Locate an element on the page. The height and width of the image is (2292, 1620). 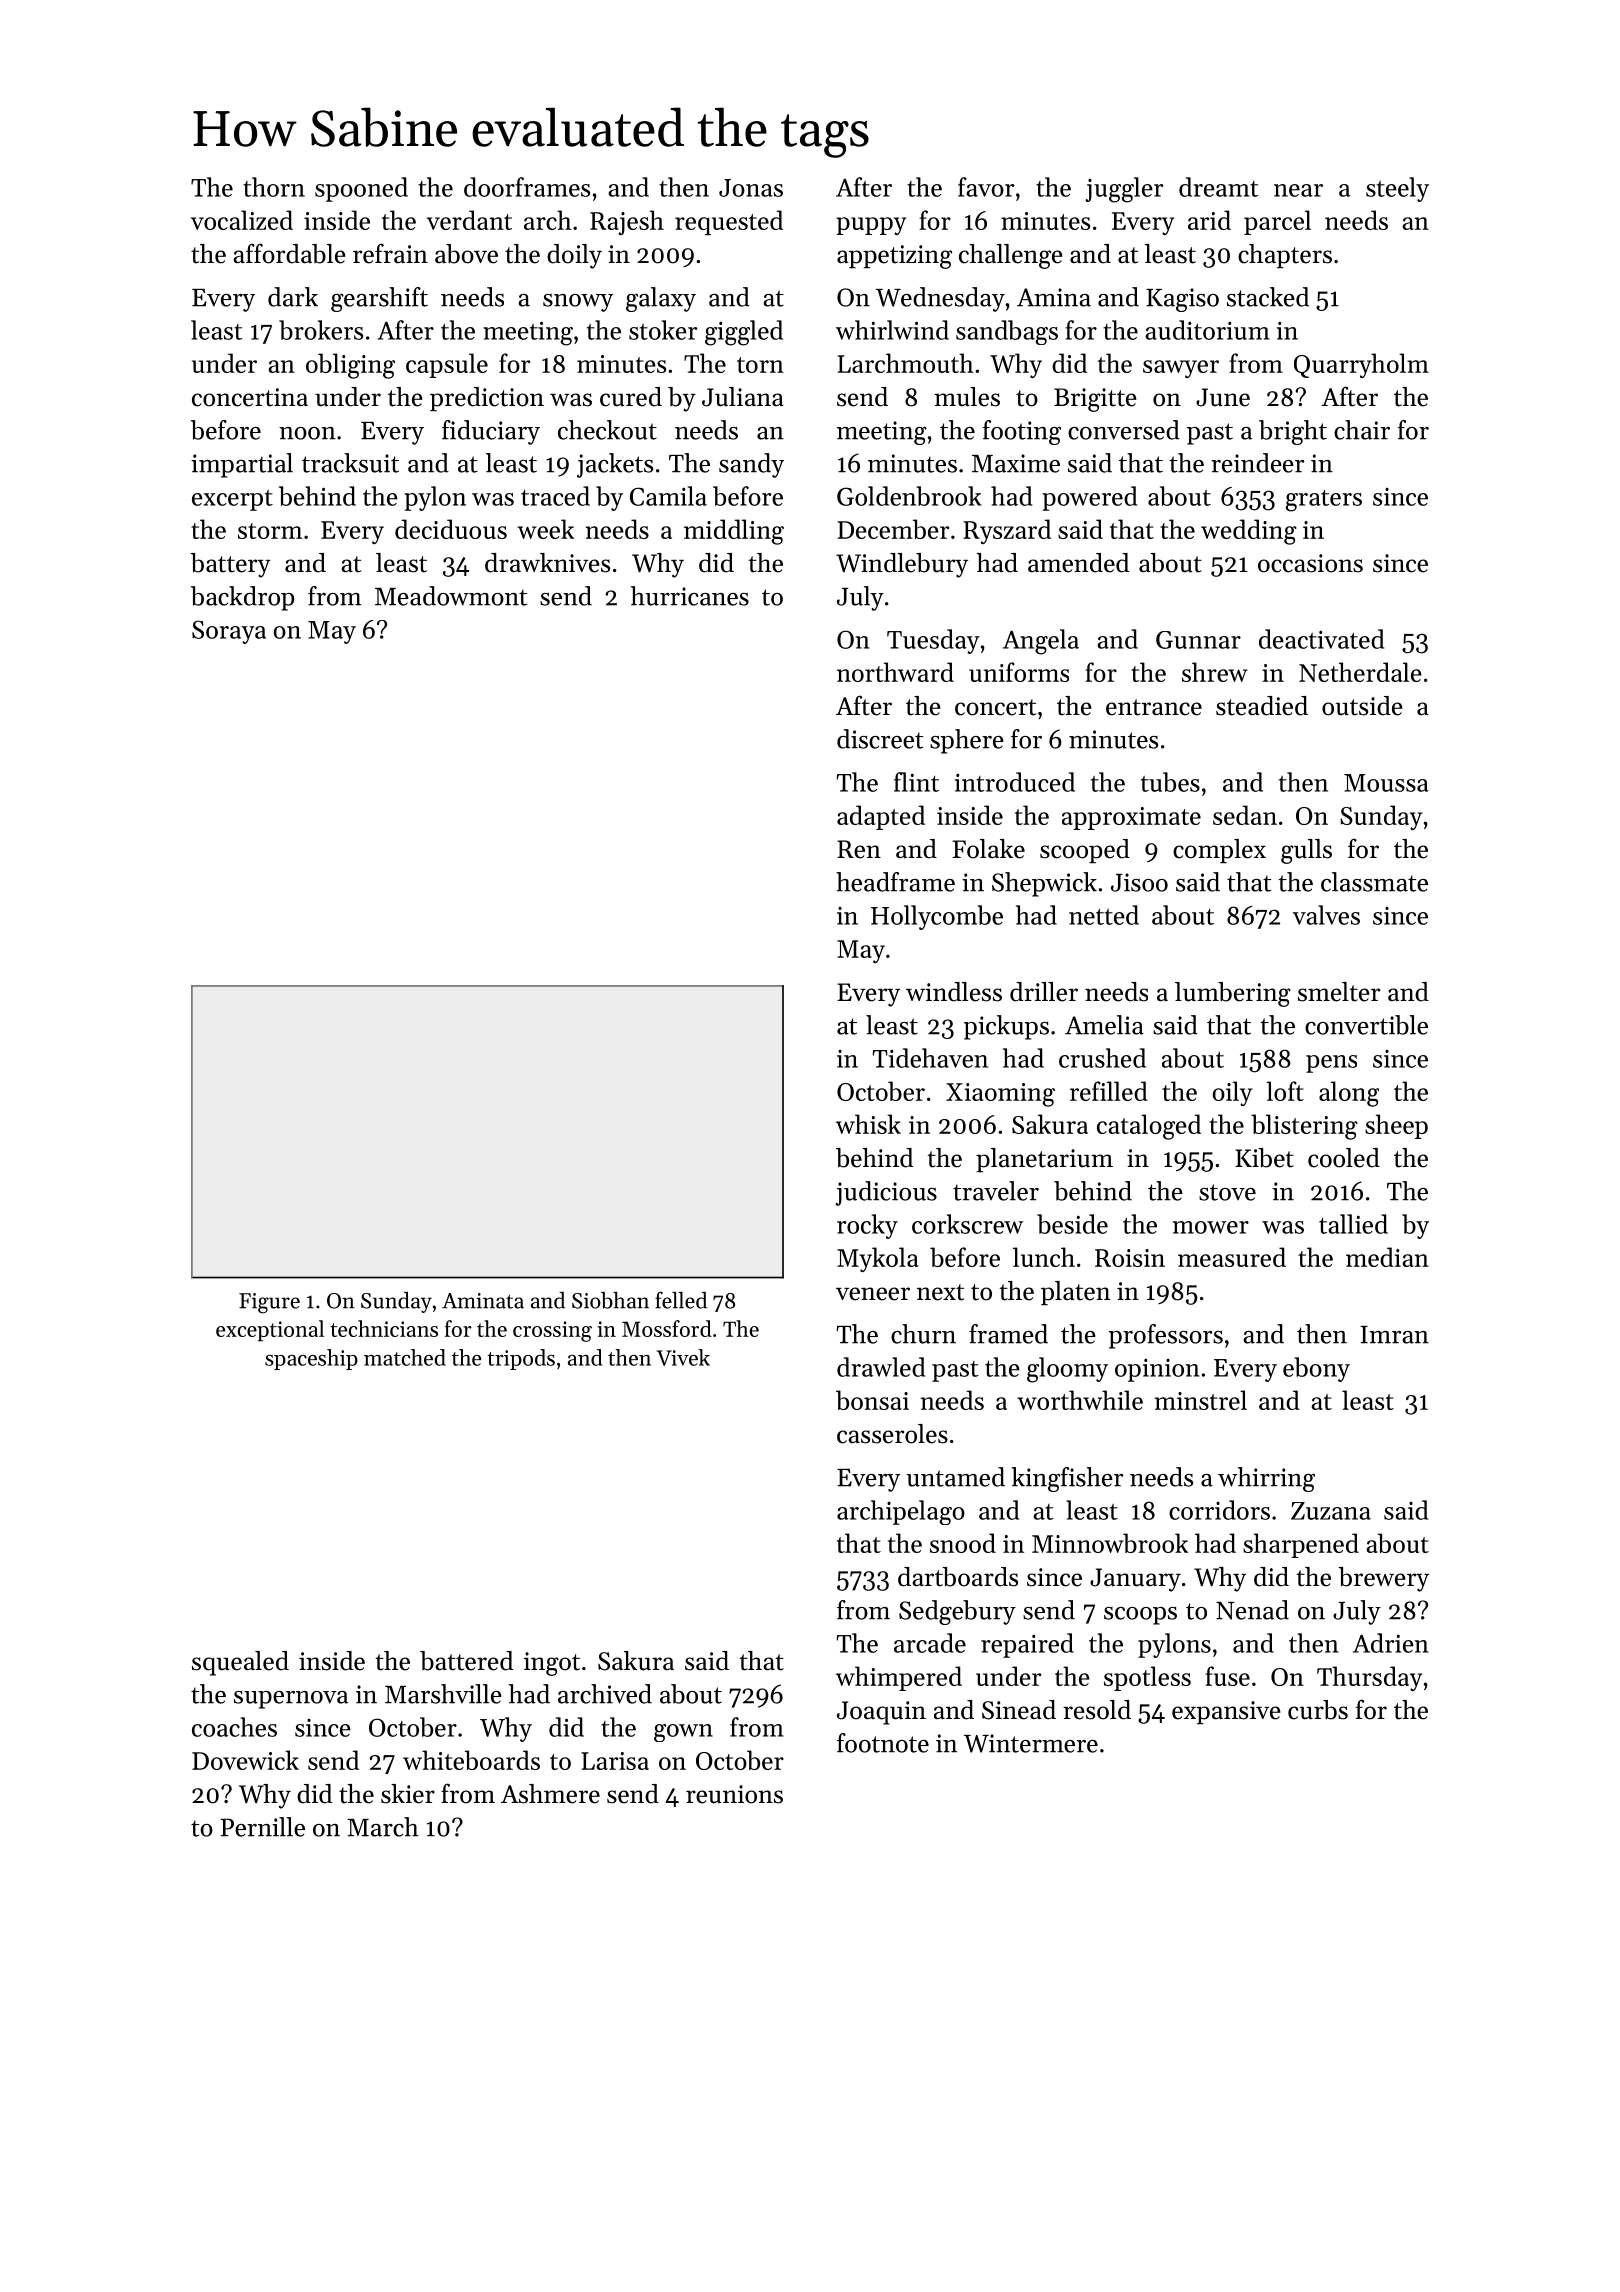
flint is located at coordinates (916, 782).
